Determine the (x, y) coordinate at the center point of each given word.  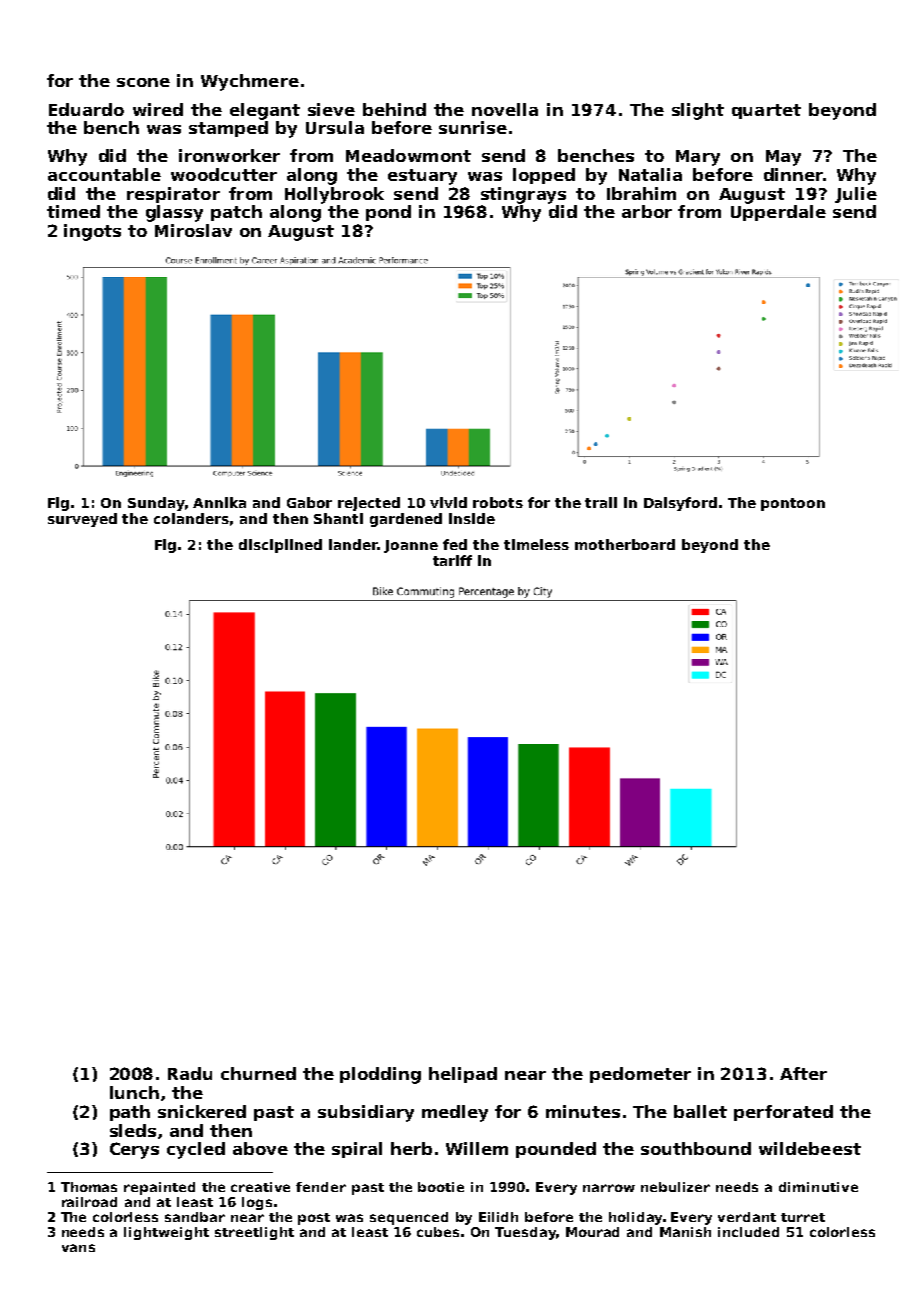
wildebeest (810, 1148)
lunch (134, 1092)
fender (321, 1187)
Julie (856, 195)
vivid (448, 502)
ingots (92, 232)
